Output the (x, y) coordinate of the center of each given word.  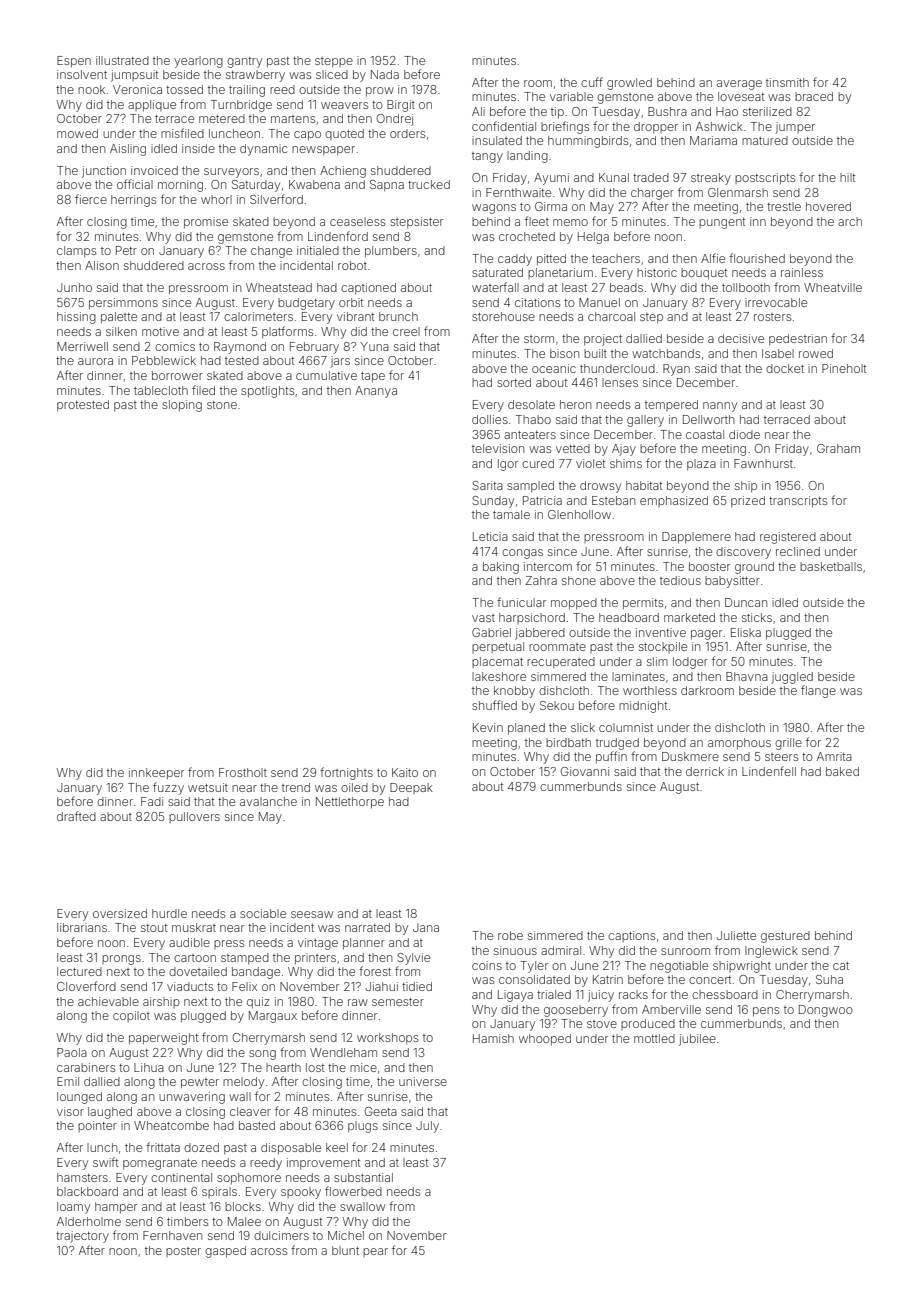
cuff (592, 82)
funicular (521, 602)
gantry (244, 62)
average (739, 85)
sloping (182, 406)
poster (183, 1252)
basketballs (831, 566)
